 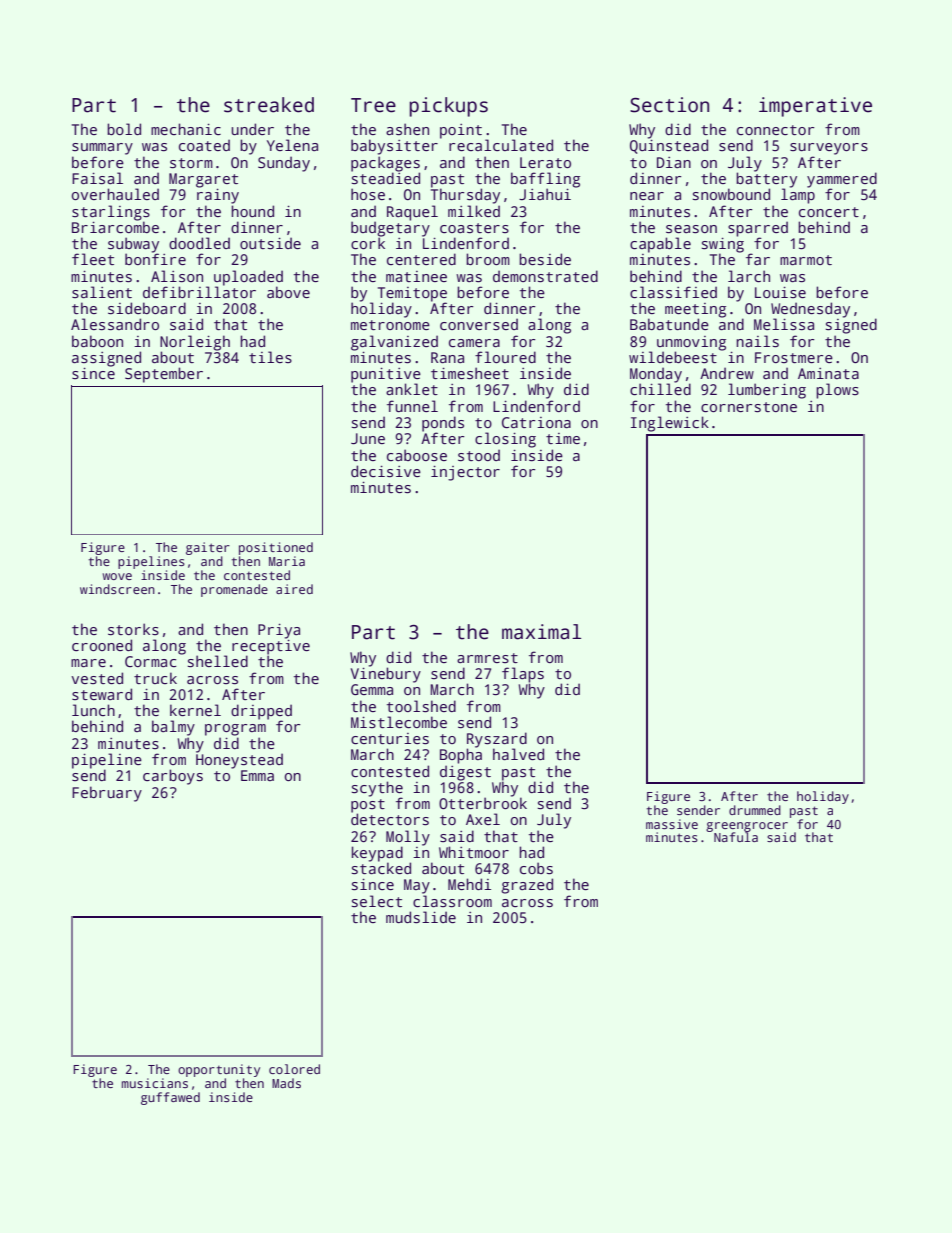 I want to click on mechanic, so click(x=186, y=129).
